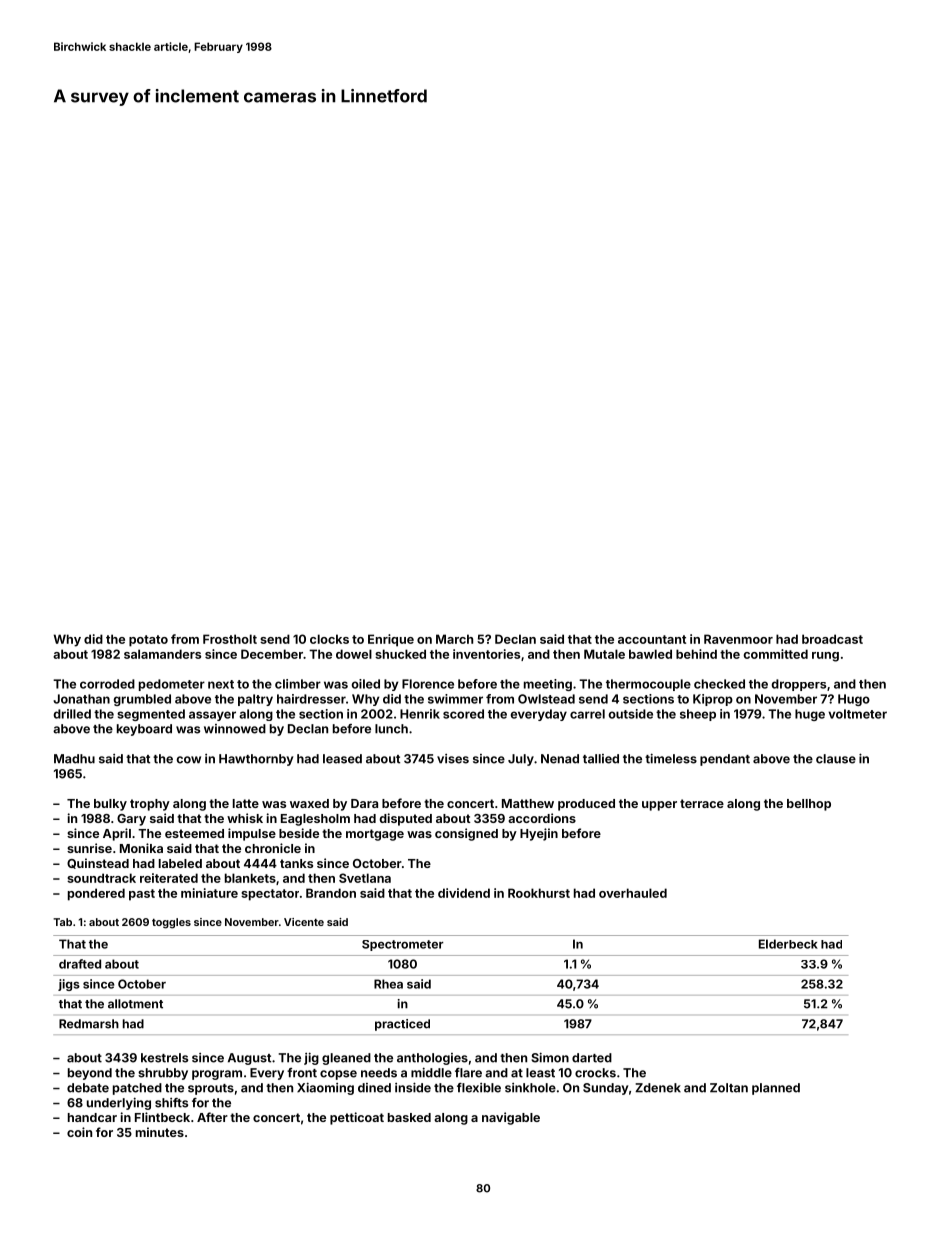 This image has height=1233, width=952. Describe the element at coordinates (357, 1118) in the image. I see `petticoat` at that location.
